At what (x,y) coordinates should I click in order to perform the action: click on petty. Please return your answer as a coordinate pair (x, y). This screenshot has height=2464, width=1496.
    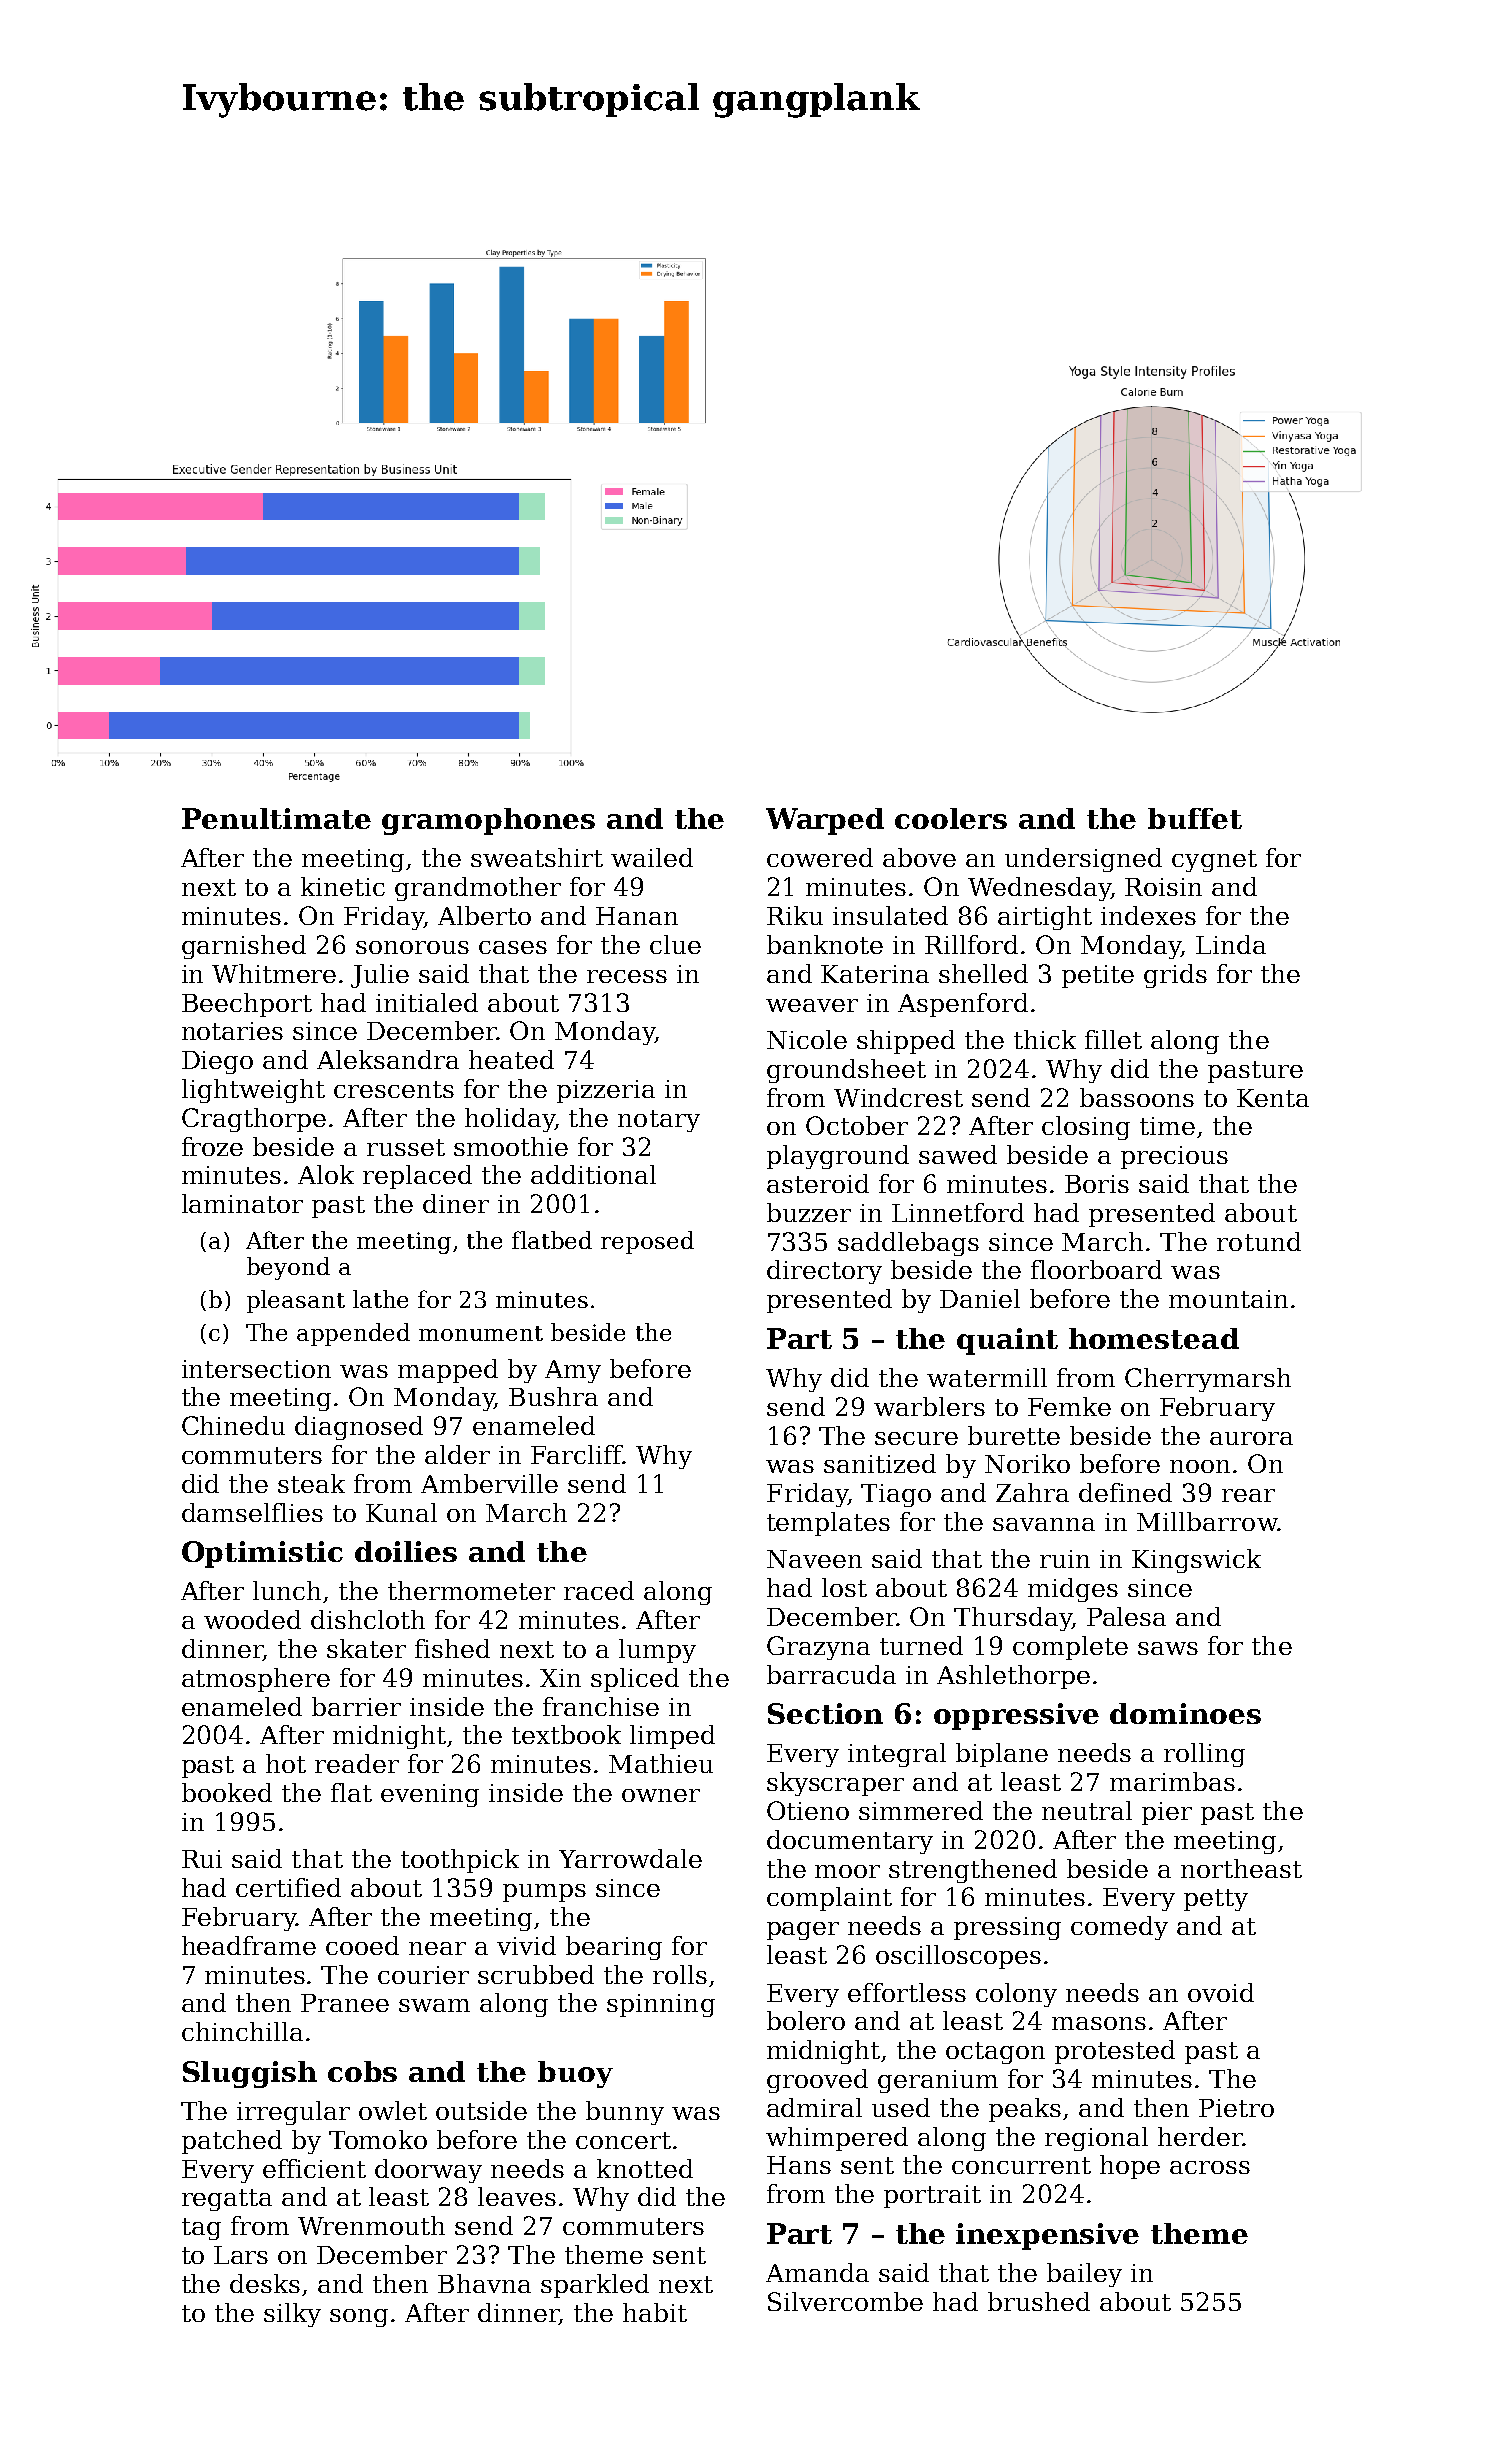
    Looking at the image, I should click on (1216, 1900).
